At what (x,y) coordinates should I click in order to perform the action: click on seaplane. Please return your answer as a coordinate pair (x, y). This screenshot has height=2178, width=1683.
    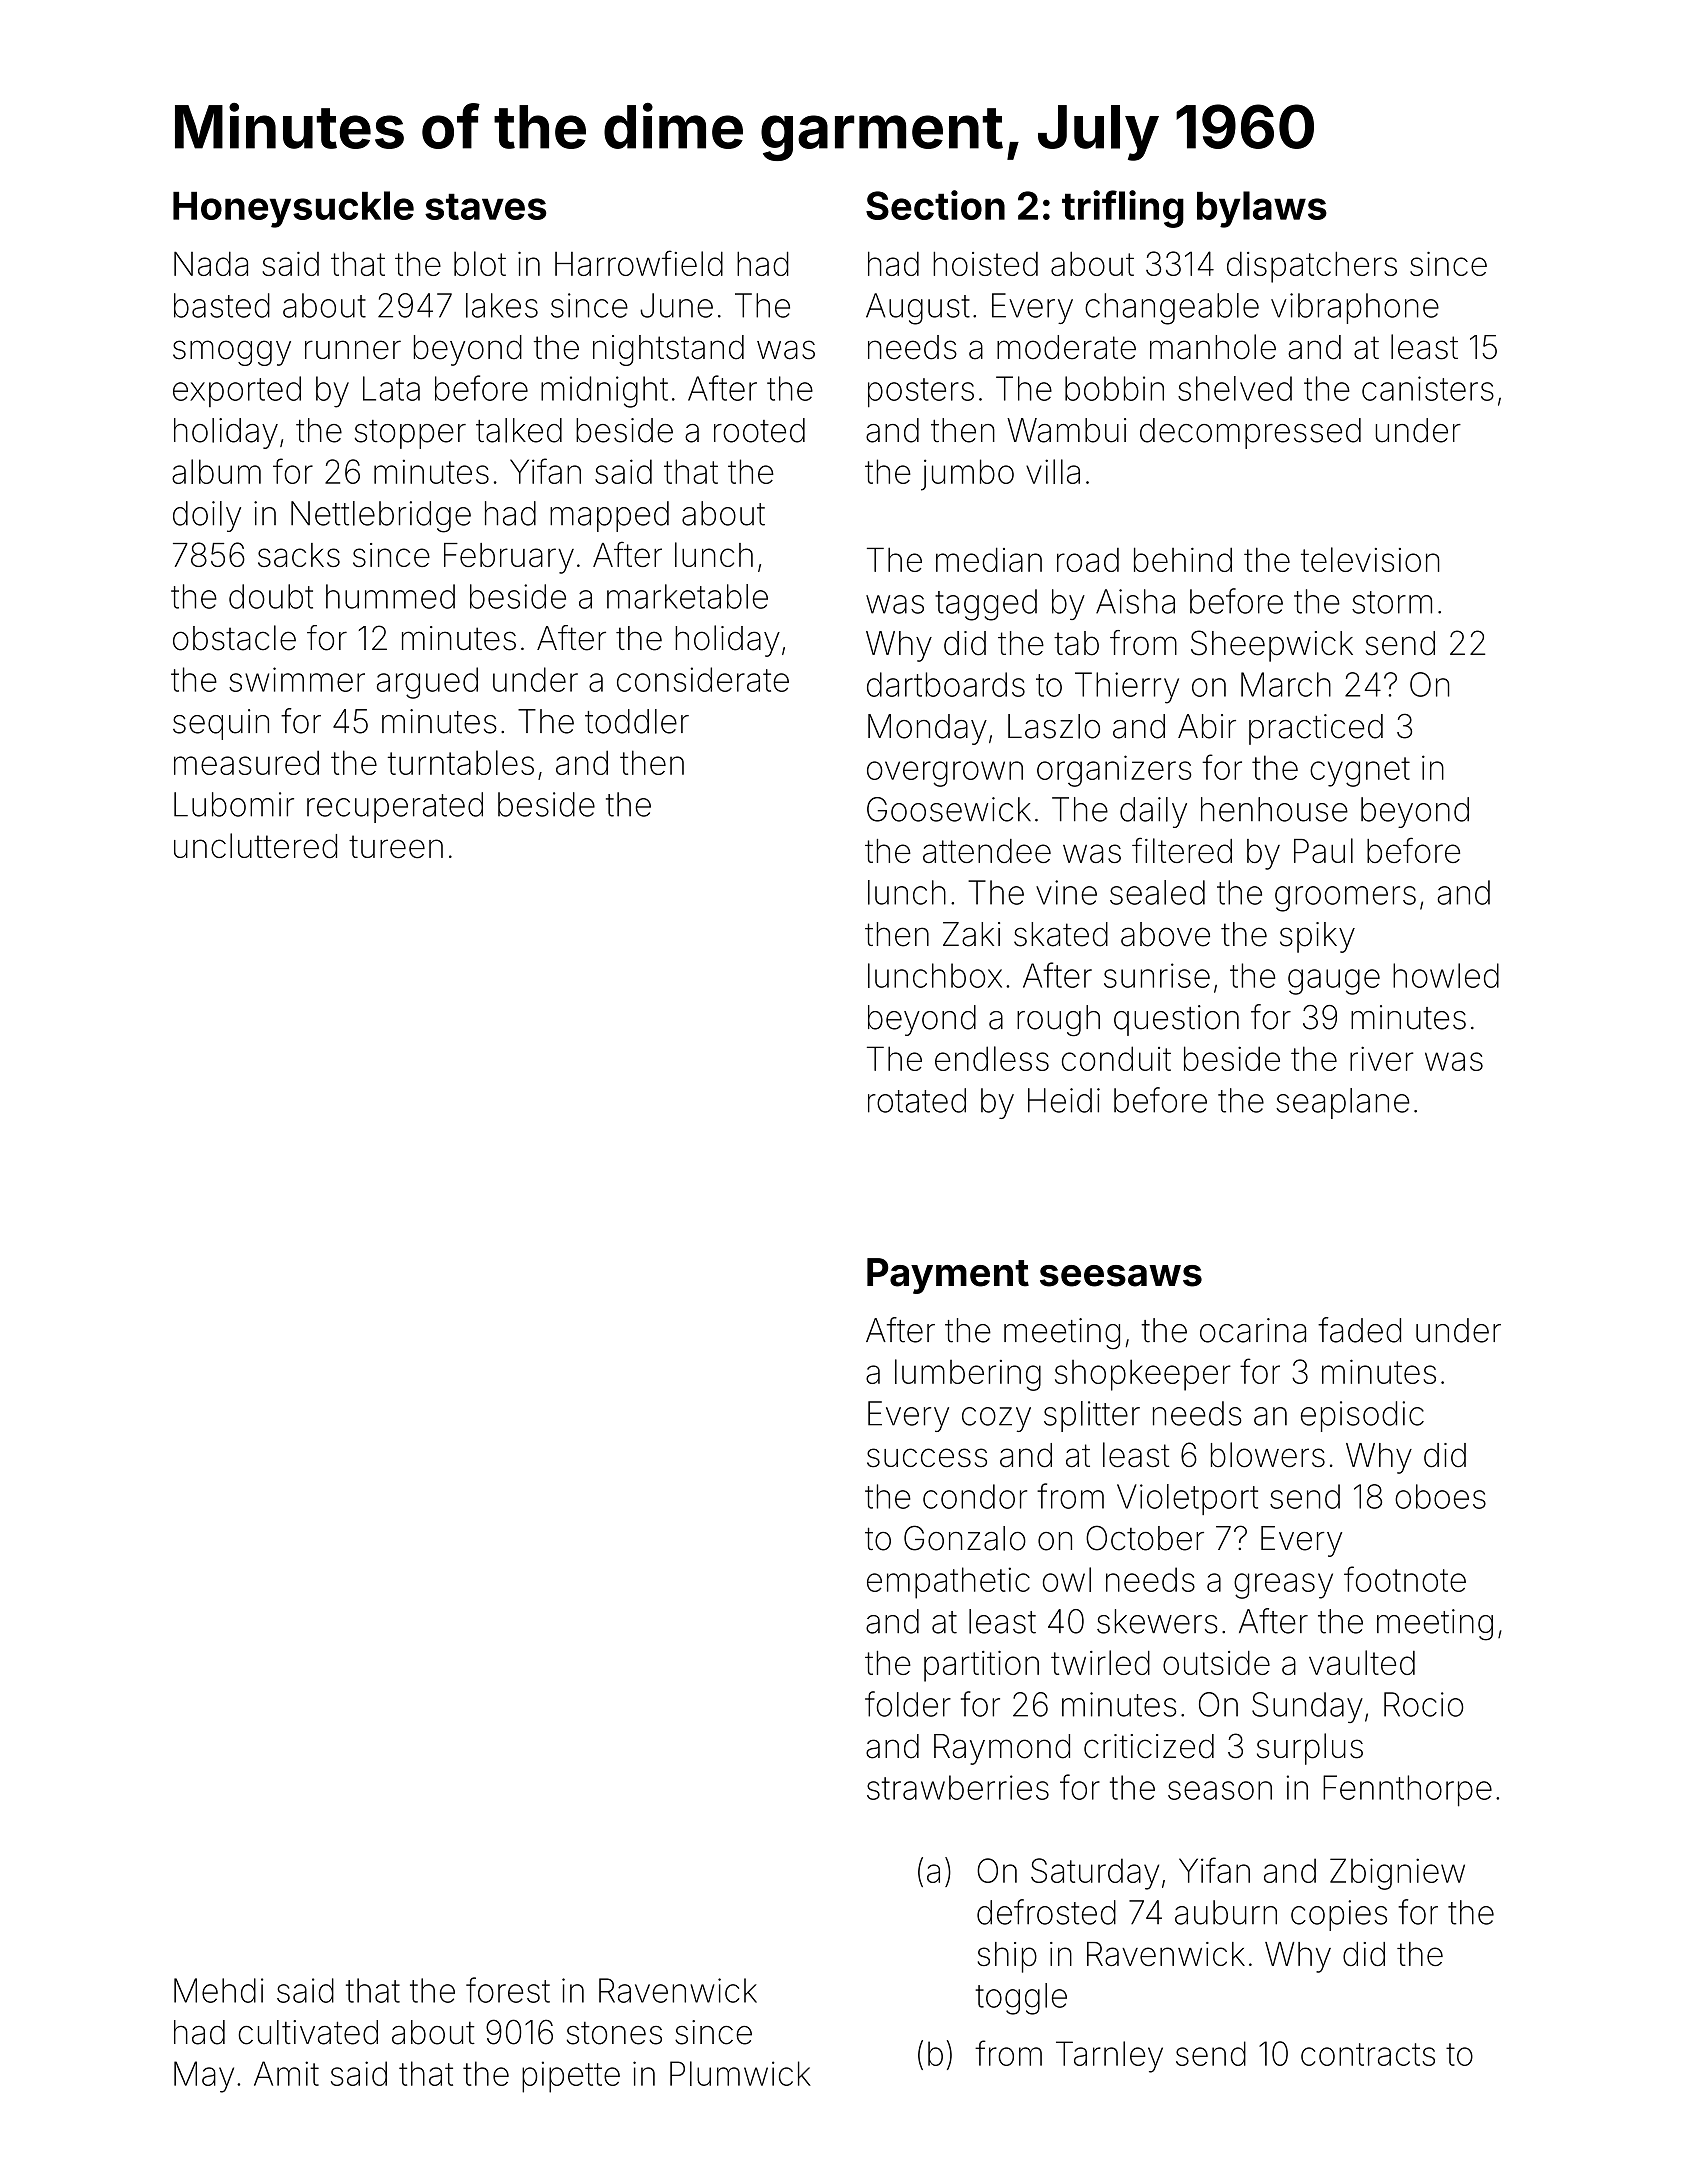
    Looking at the image, I should click on (1343, 1103).
